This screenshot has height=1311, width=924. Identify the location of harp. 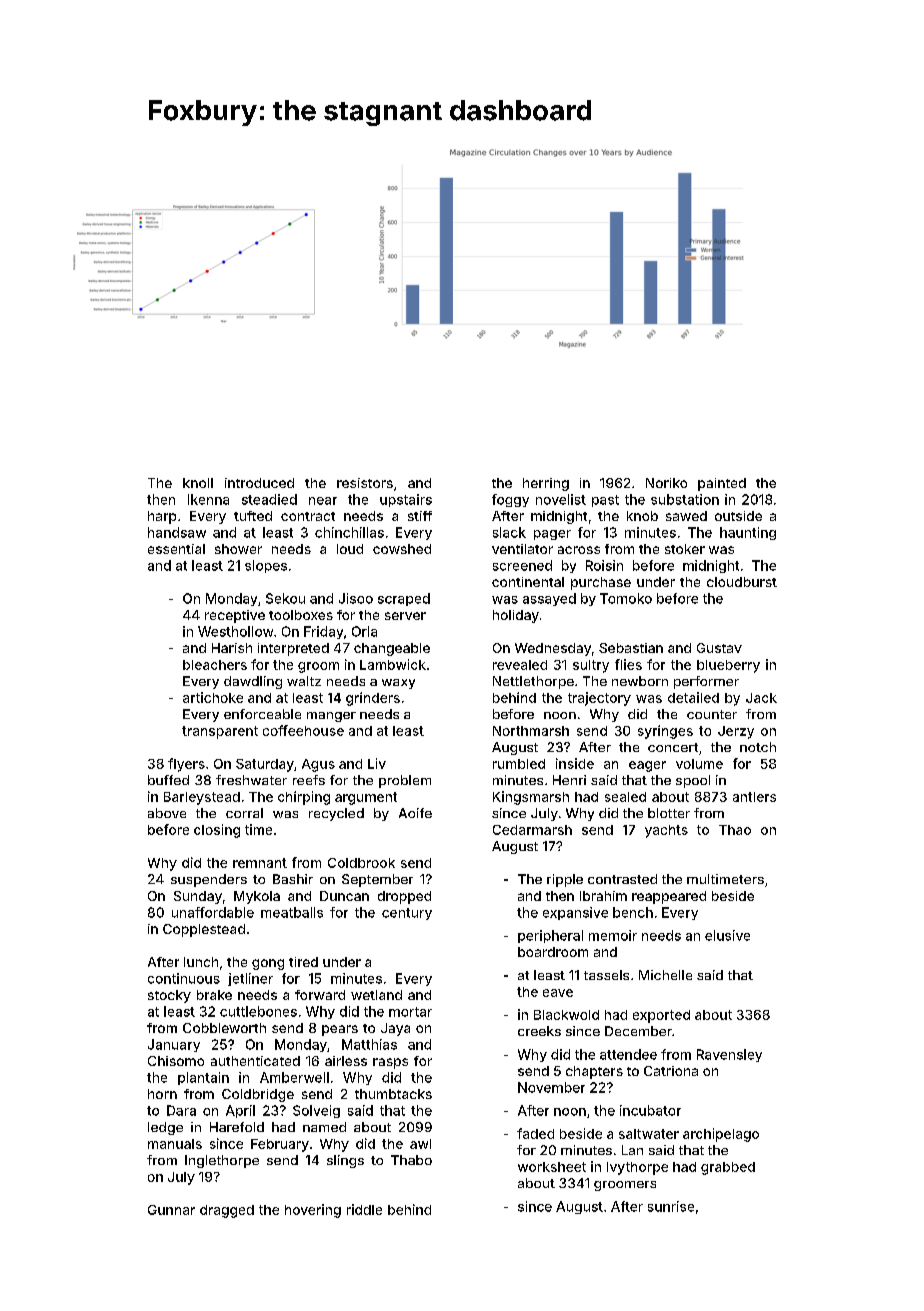
(162, 517).
